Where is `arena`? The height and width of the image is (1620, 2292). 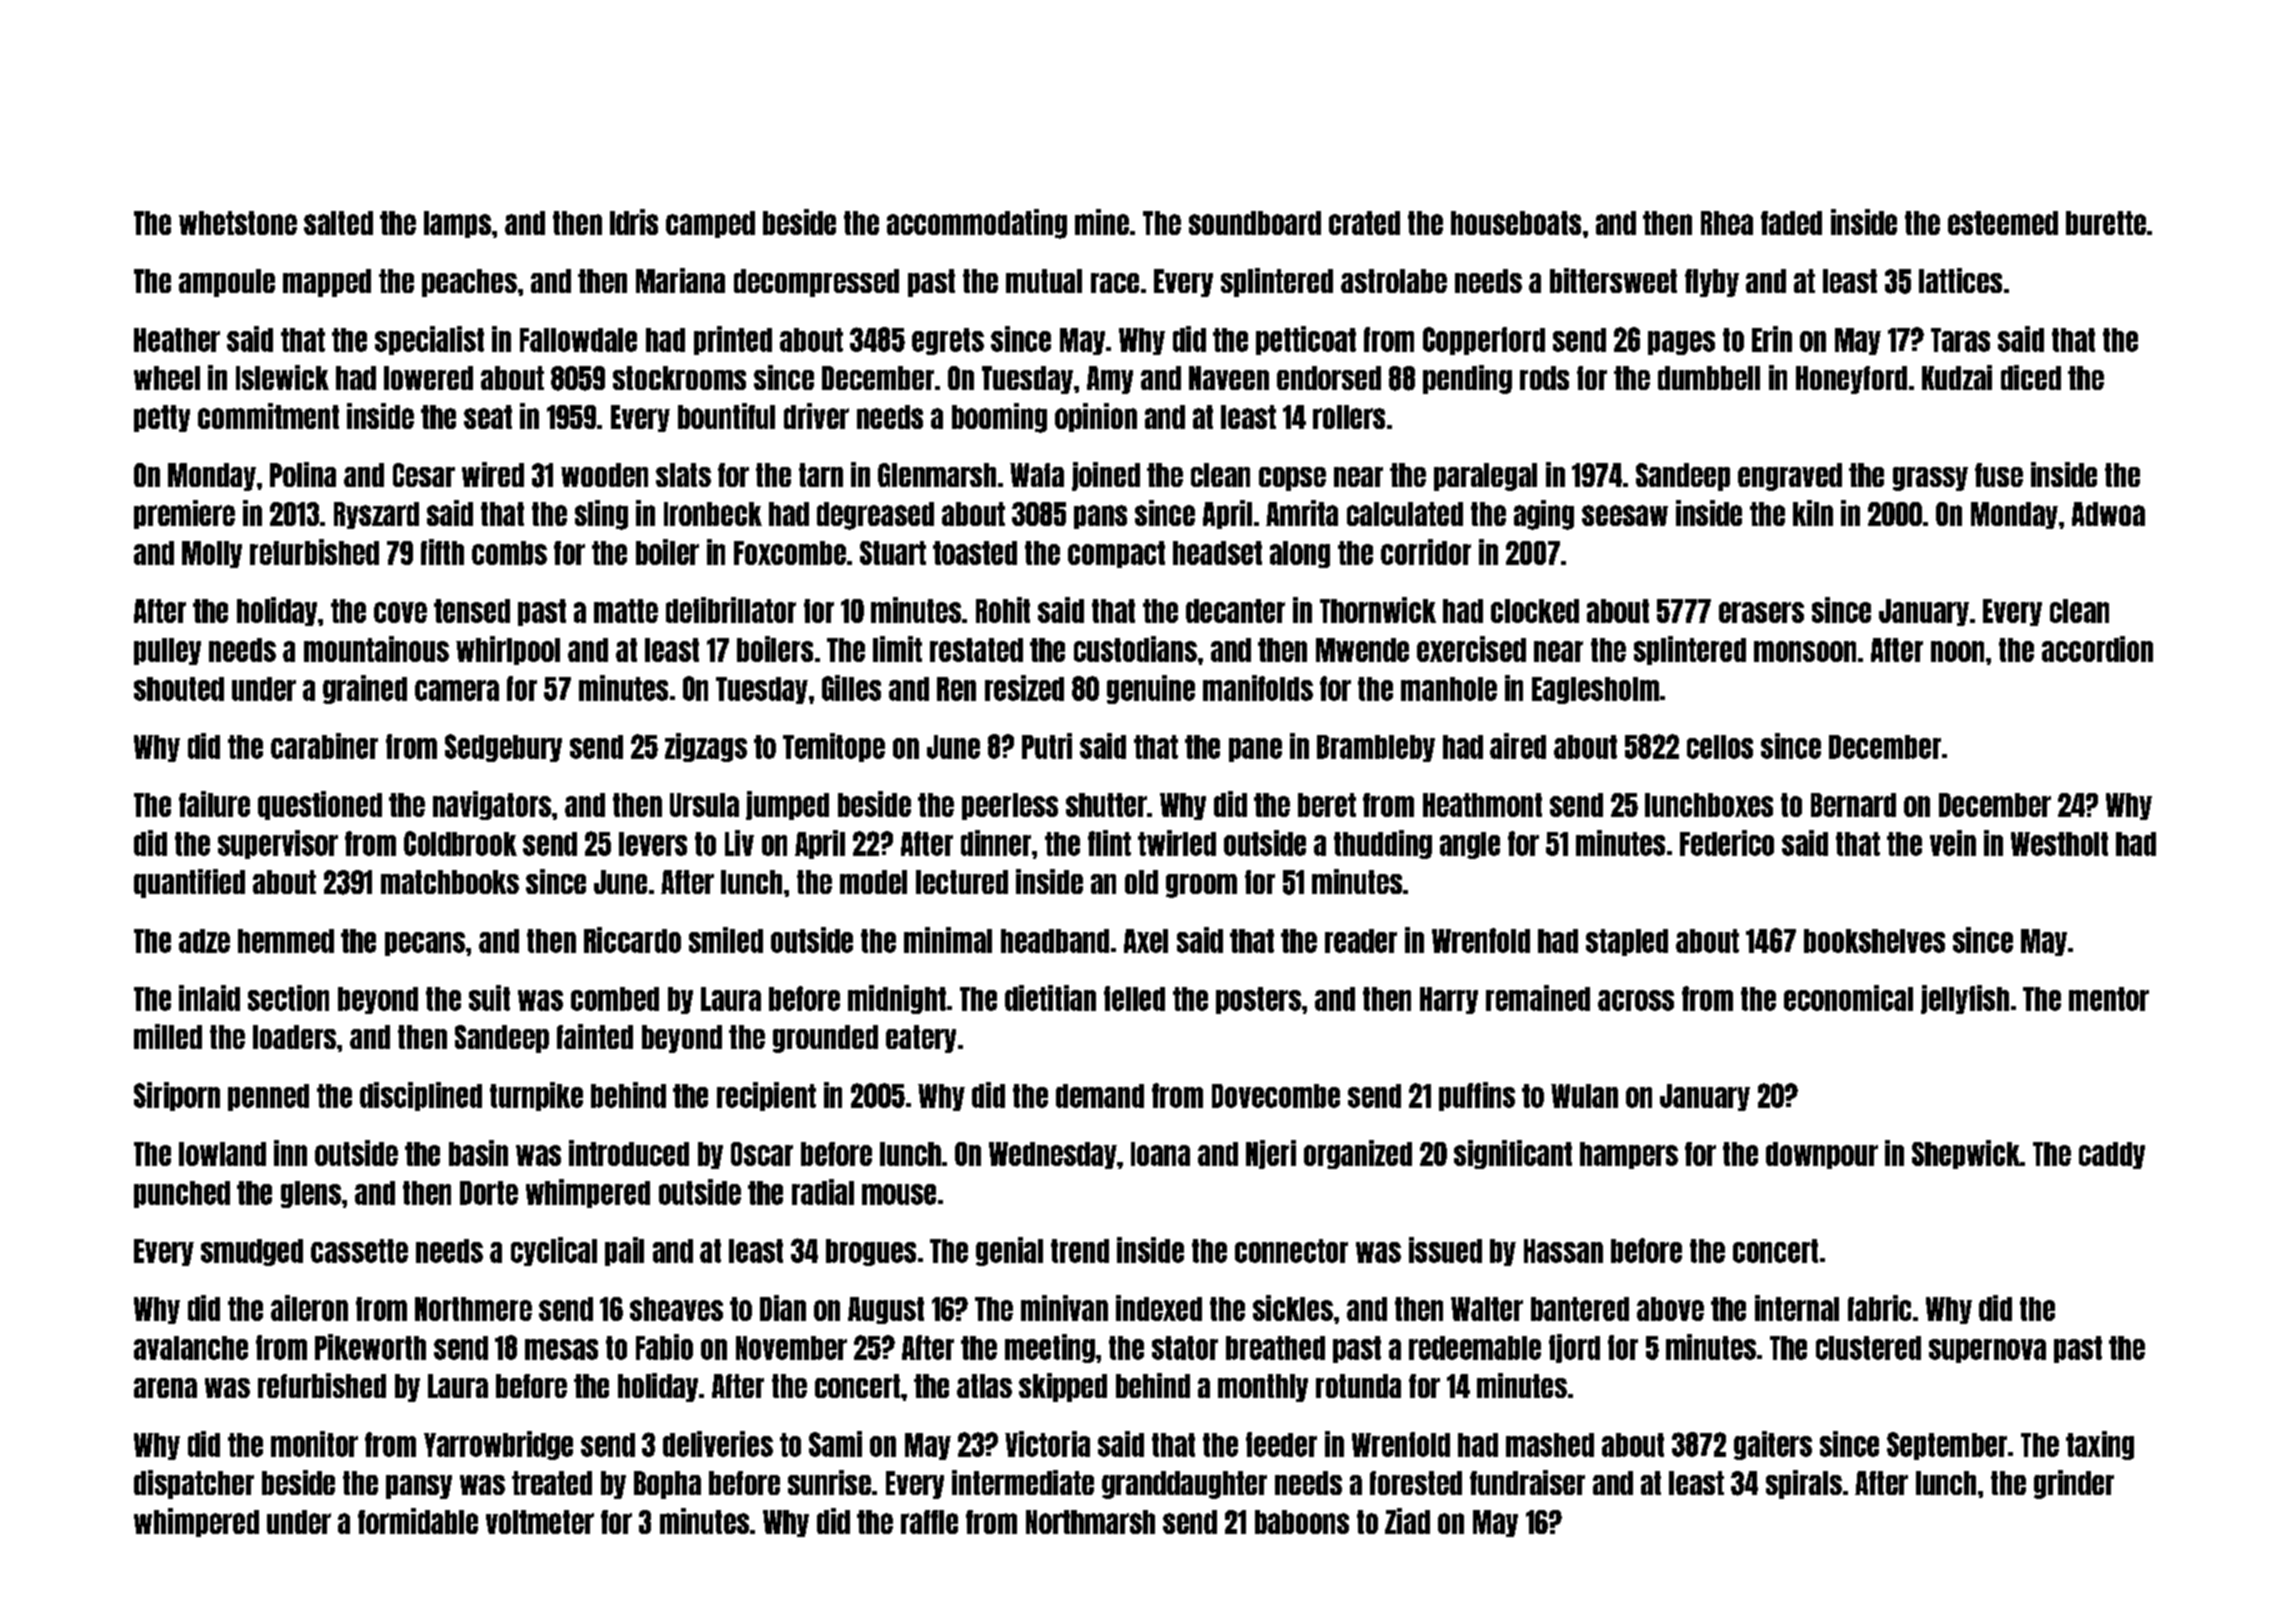 arena is located at coordinates (165, 1388).
